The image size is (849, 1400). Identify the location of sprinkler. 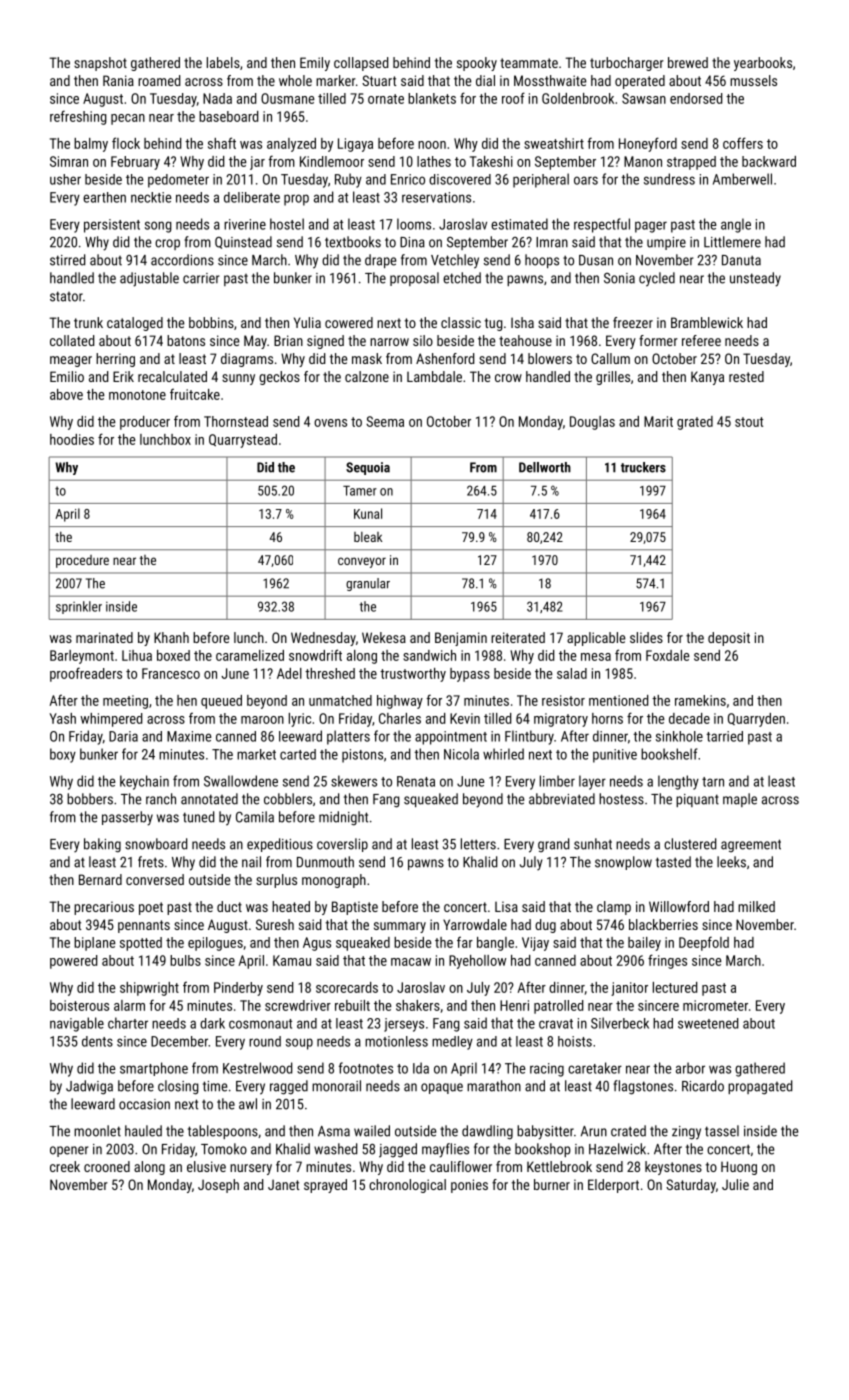
(79, 607).
